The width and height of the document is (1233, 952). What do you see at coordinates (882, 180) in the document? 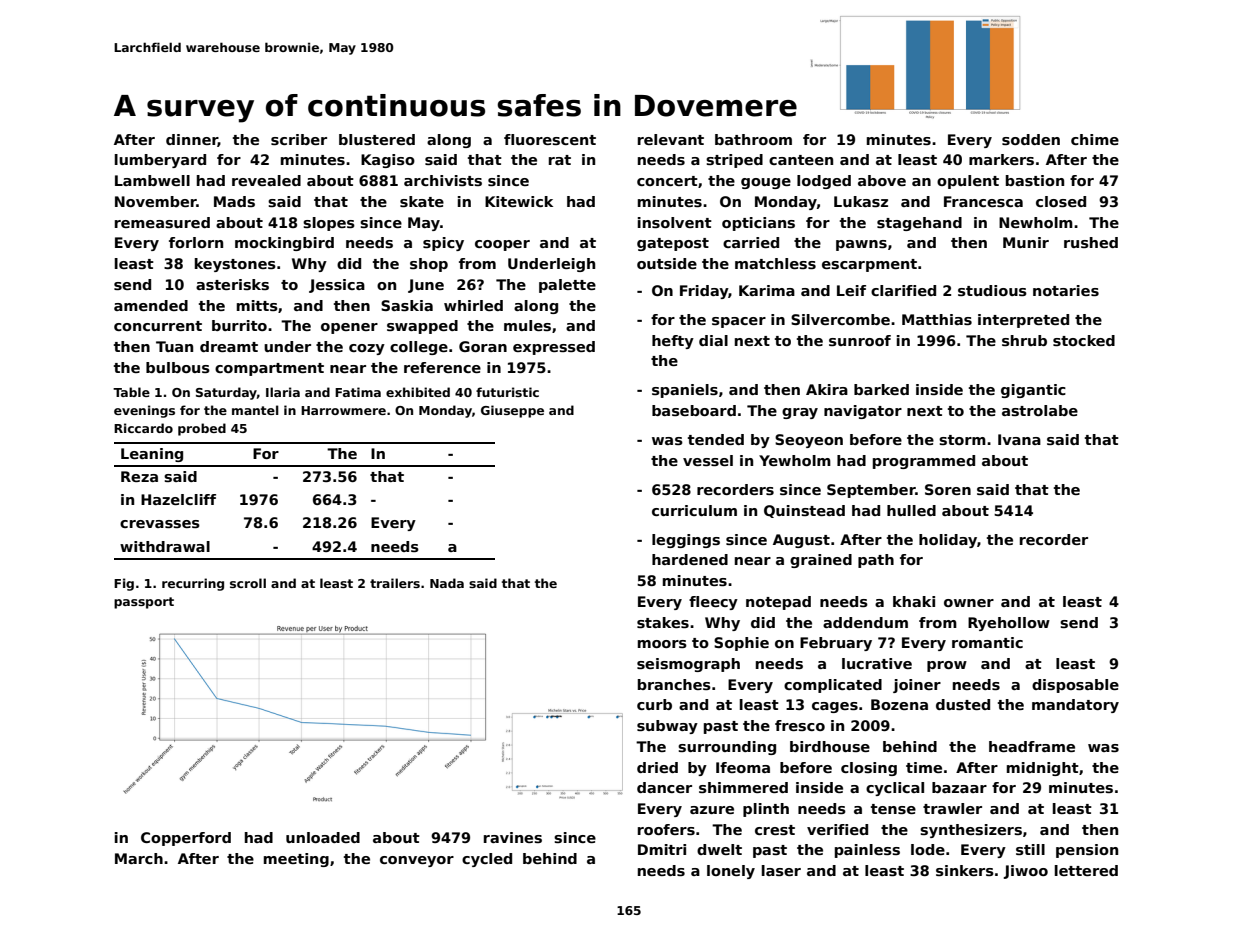
I see `above` at bounding box center [882, 180].
